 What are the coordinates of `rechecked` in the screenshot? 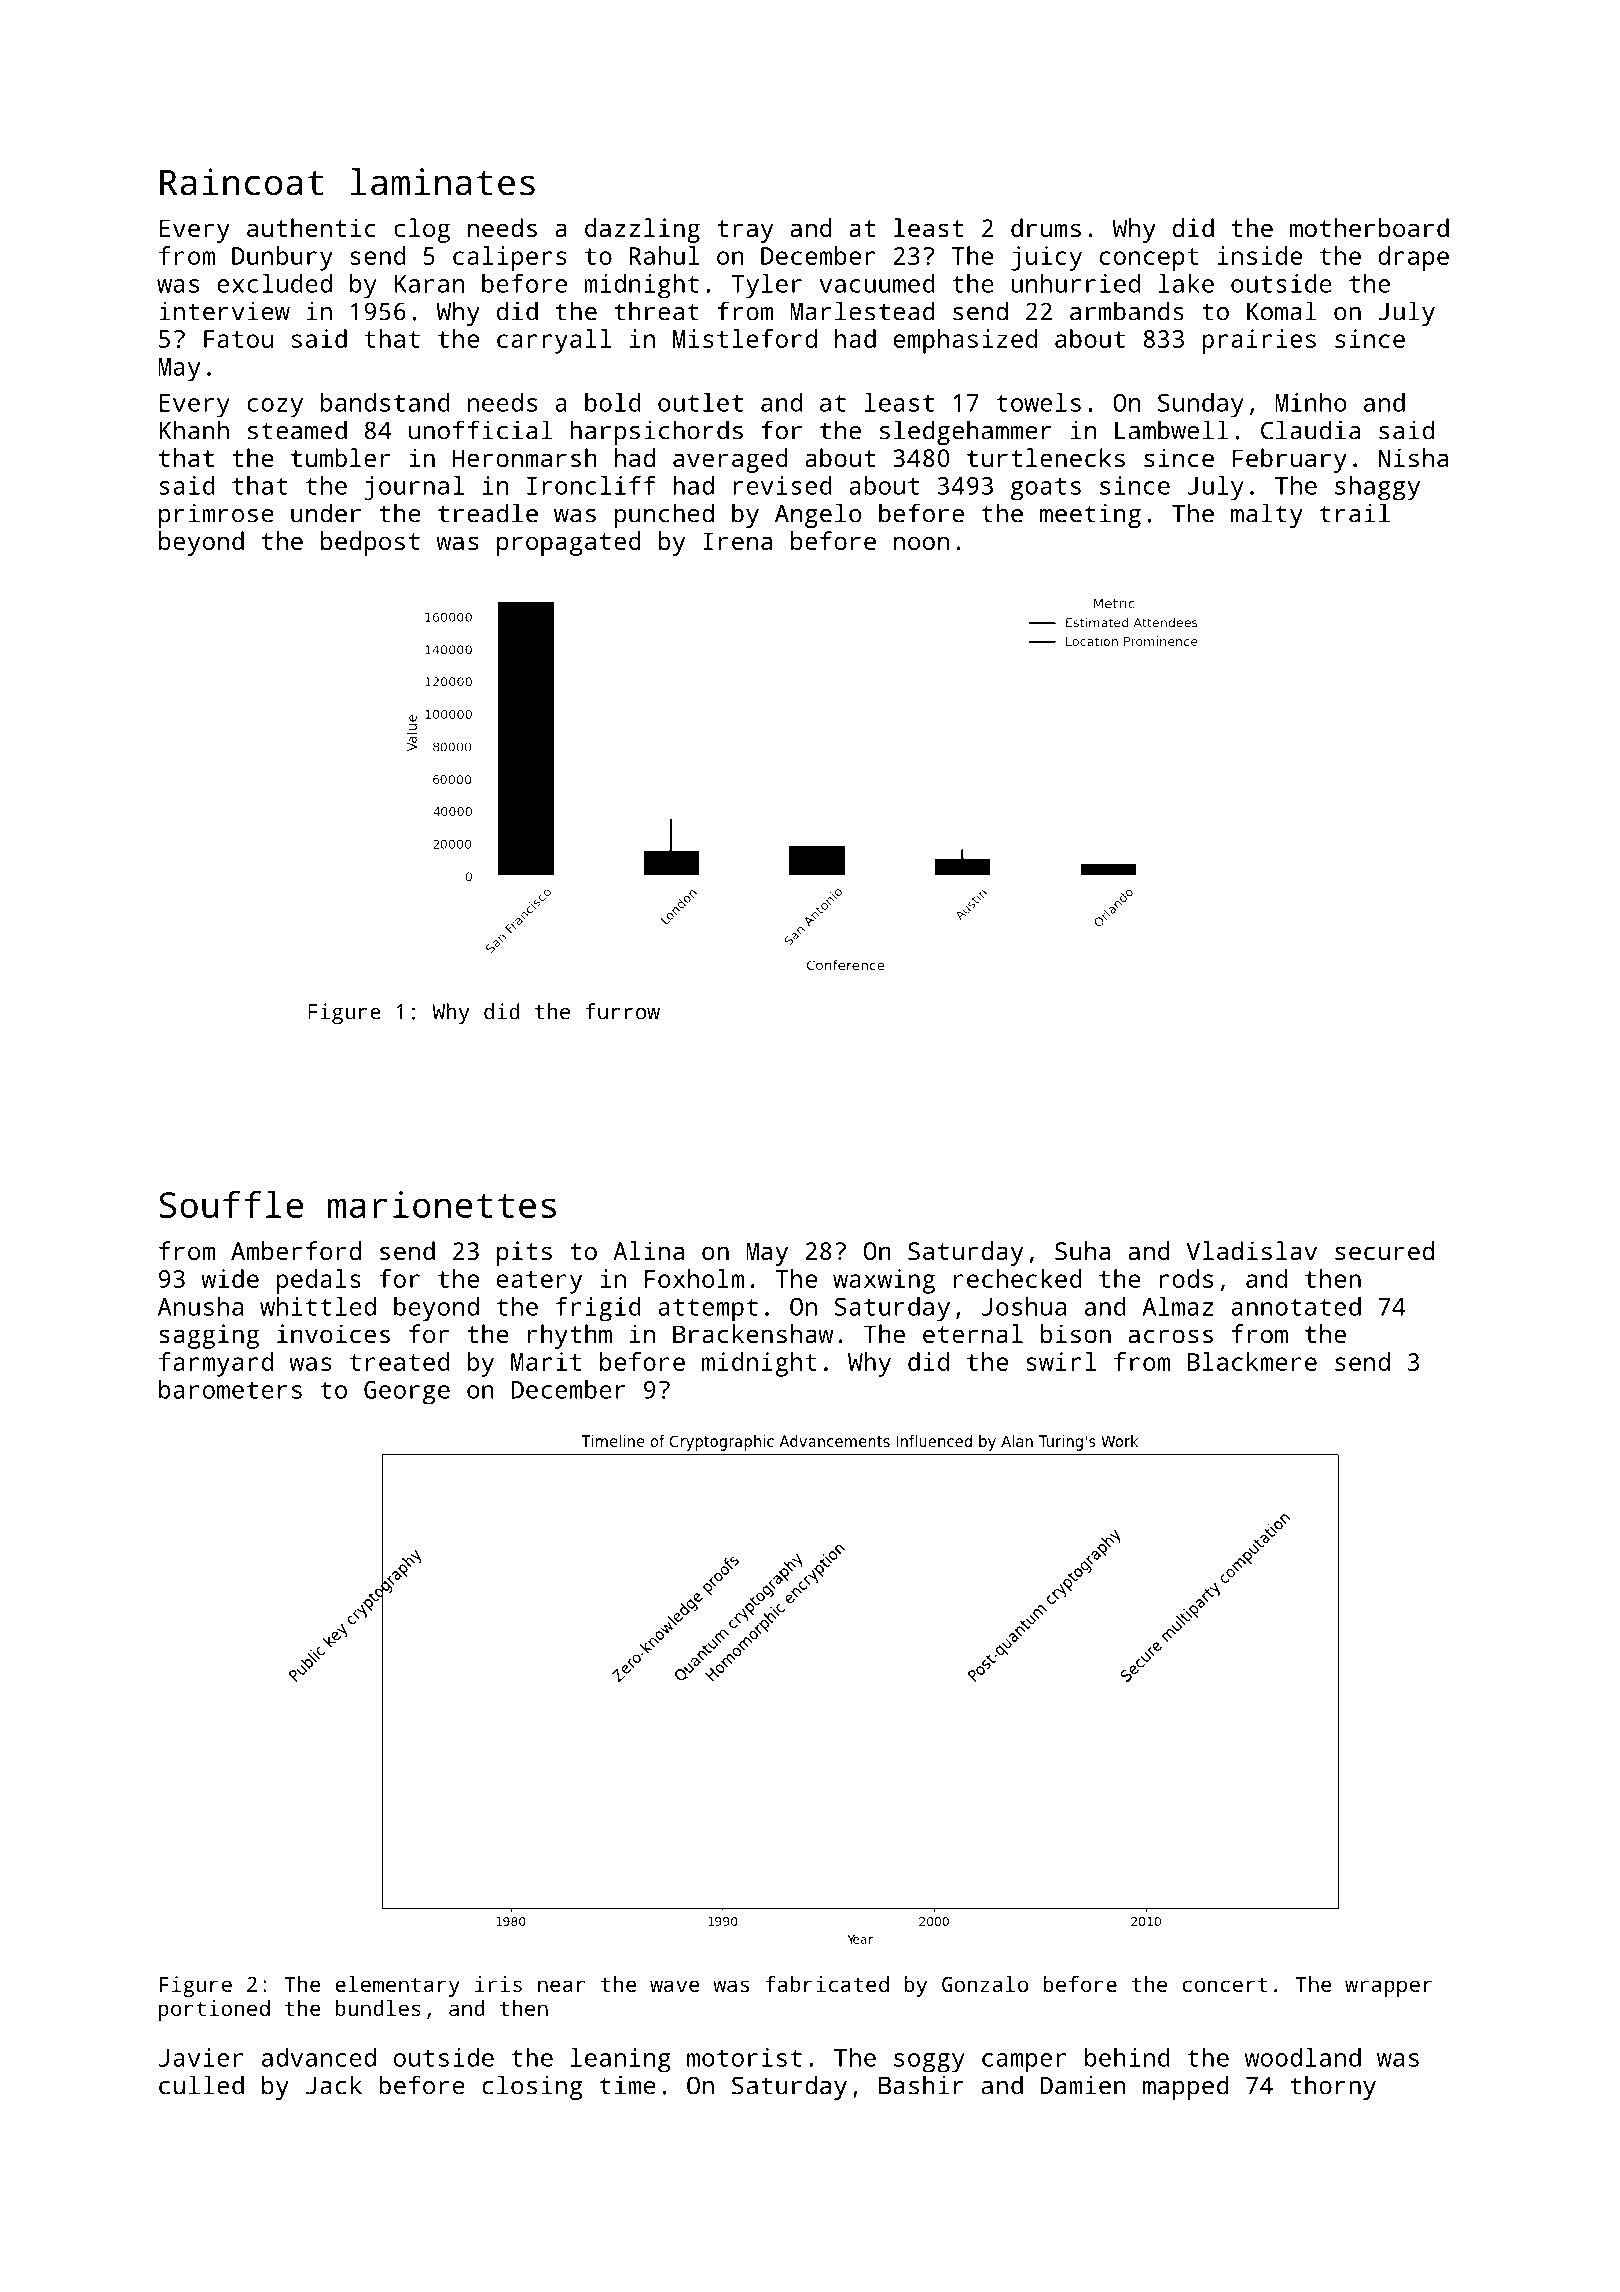 It's located at (1018, 1278).
